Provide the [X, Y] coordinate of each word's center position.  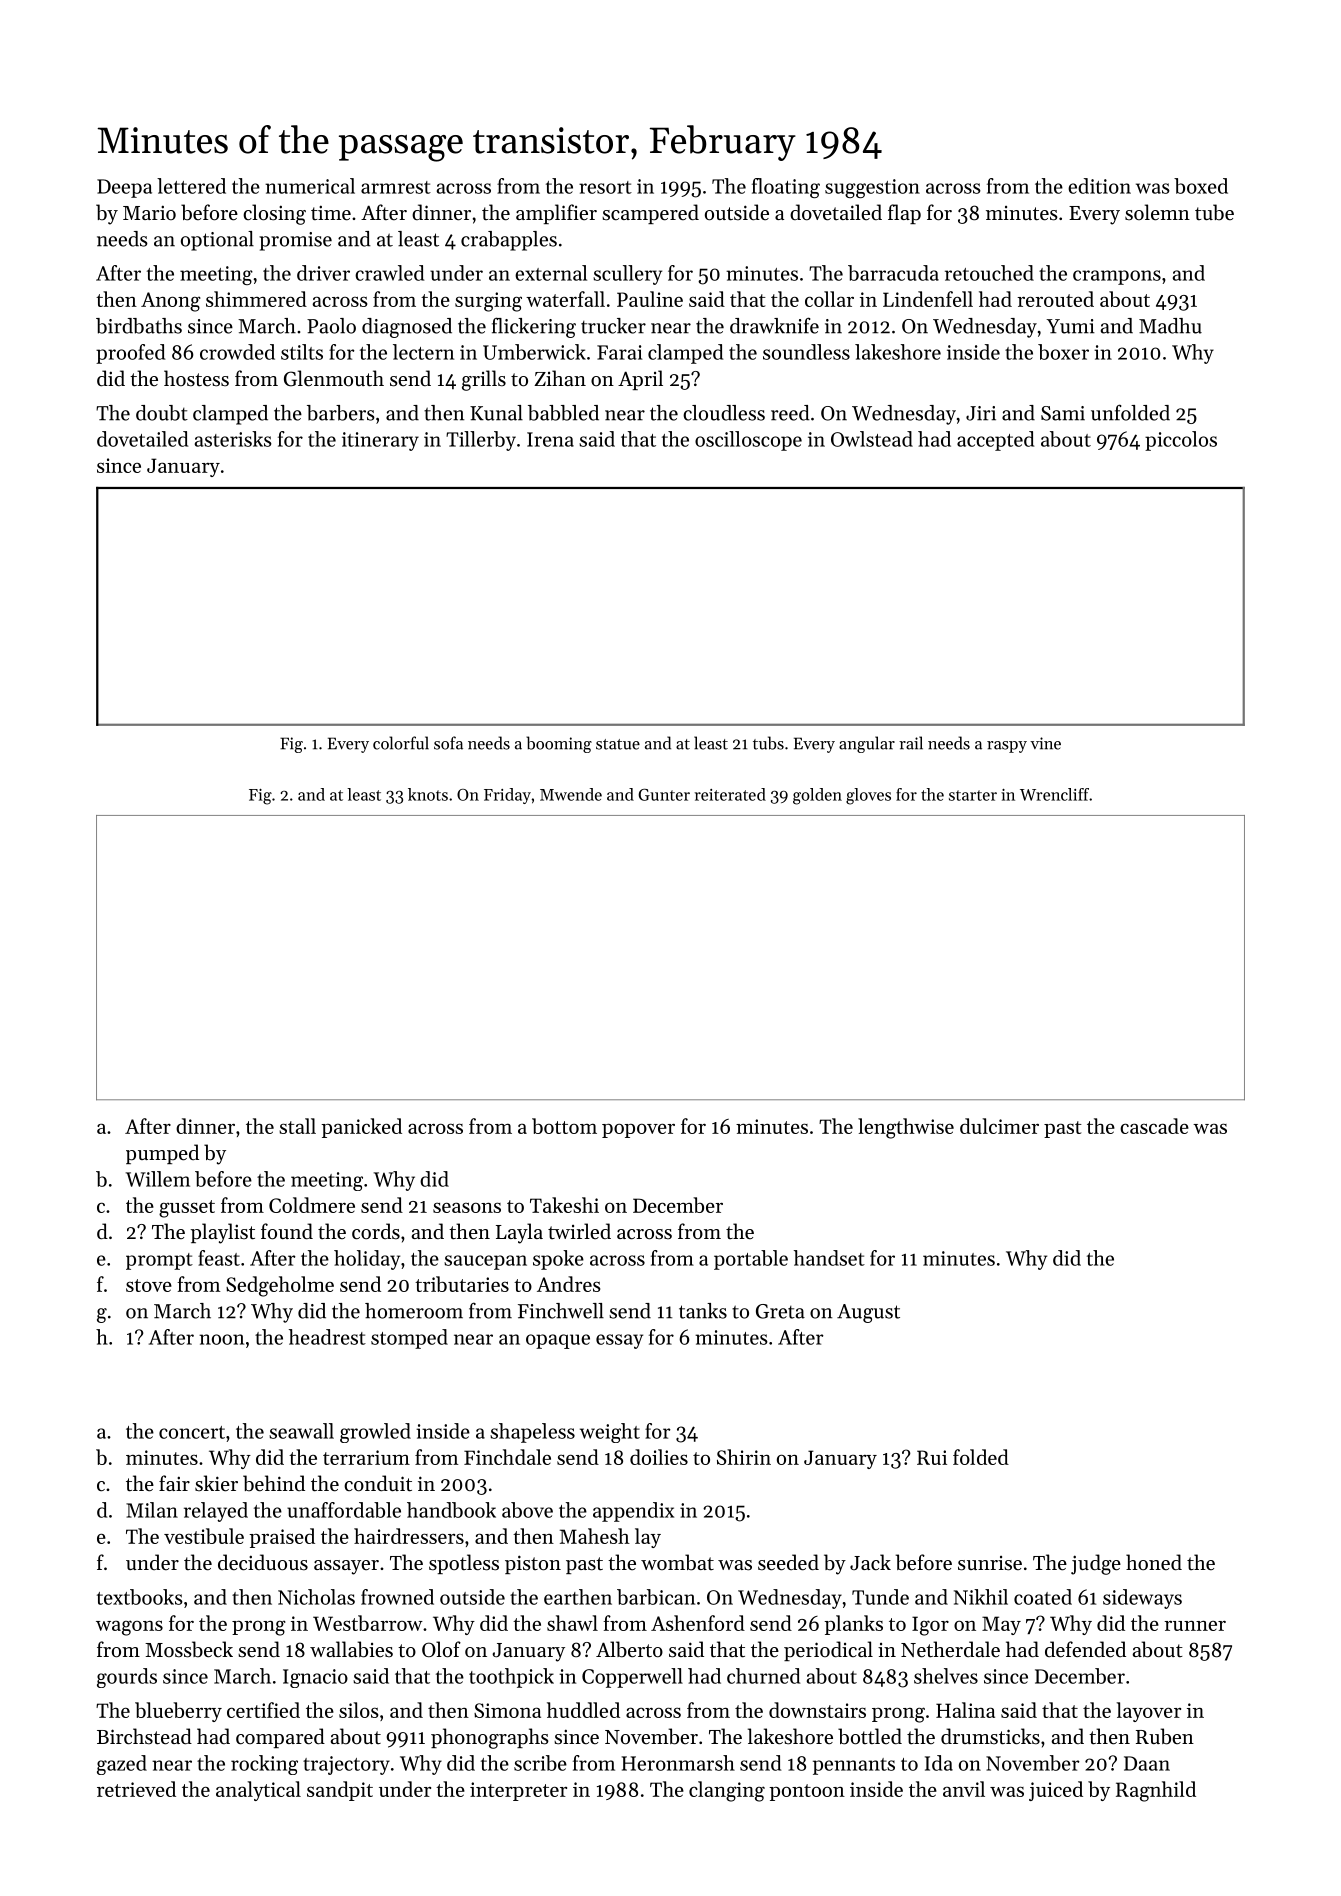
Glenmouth [334, 378]
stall [297, 1126]
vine [1045, 743]
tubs [768, 743]
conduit [378, 1483]
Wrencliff [1054, 794]
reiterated [730, 794]
